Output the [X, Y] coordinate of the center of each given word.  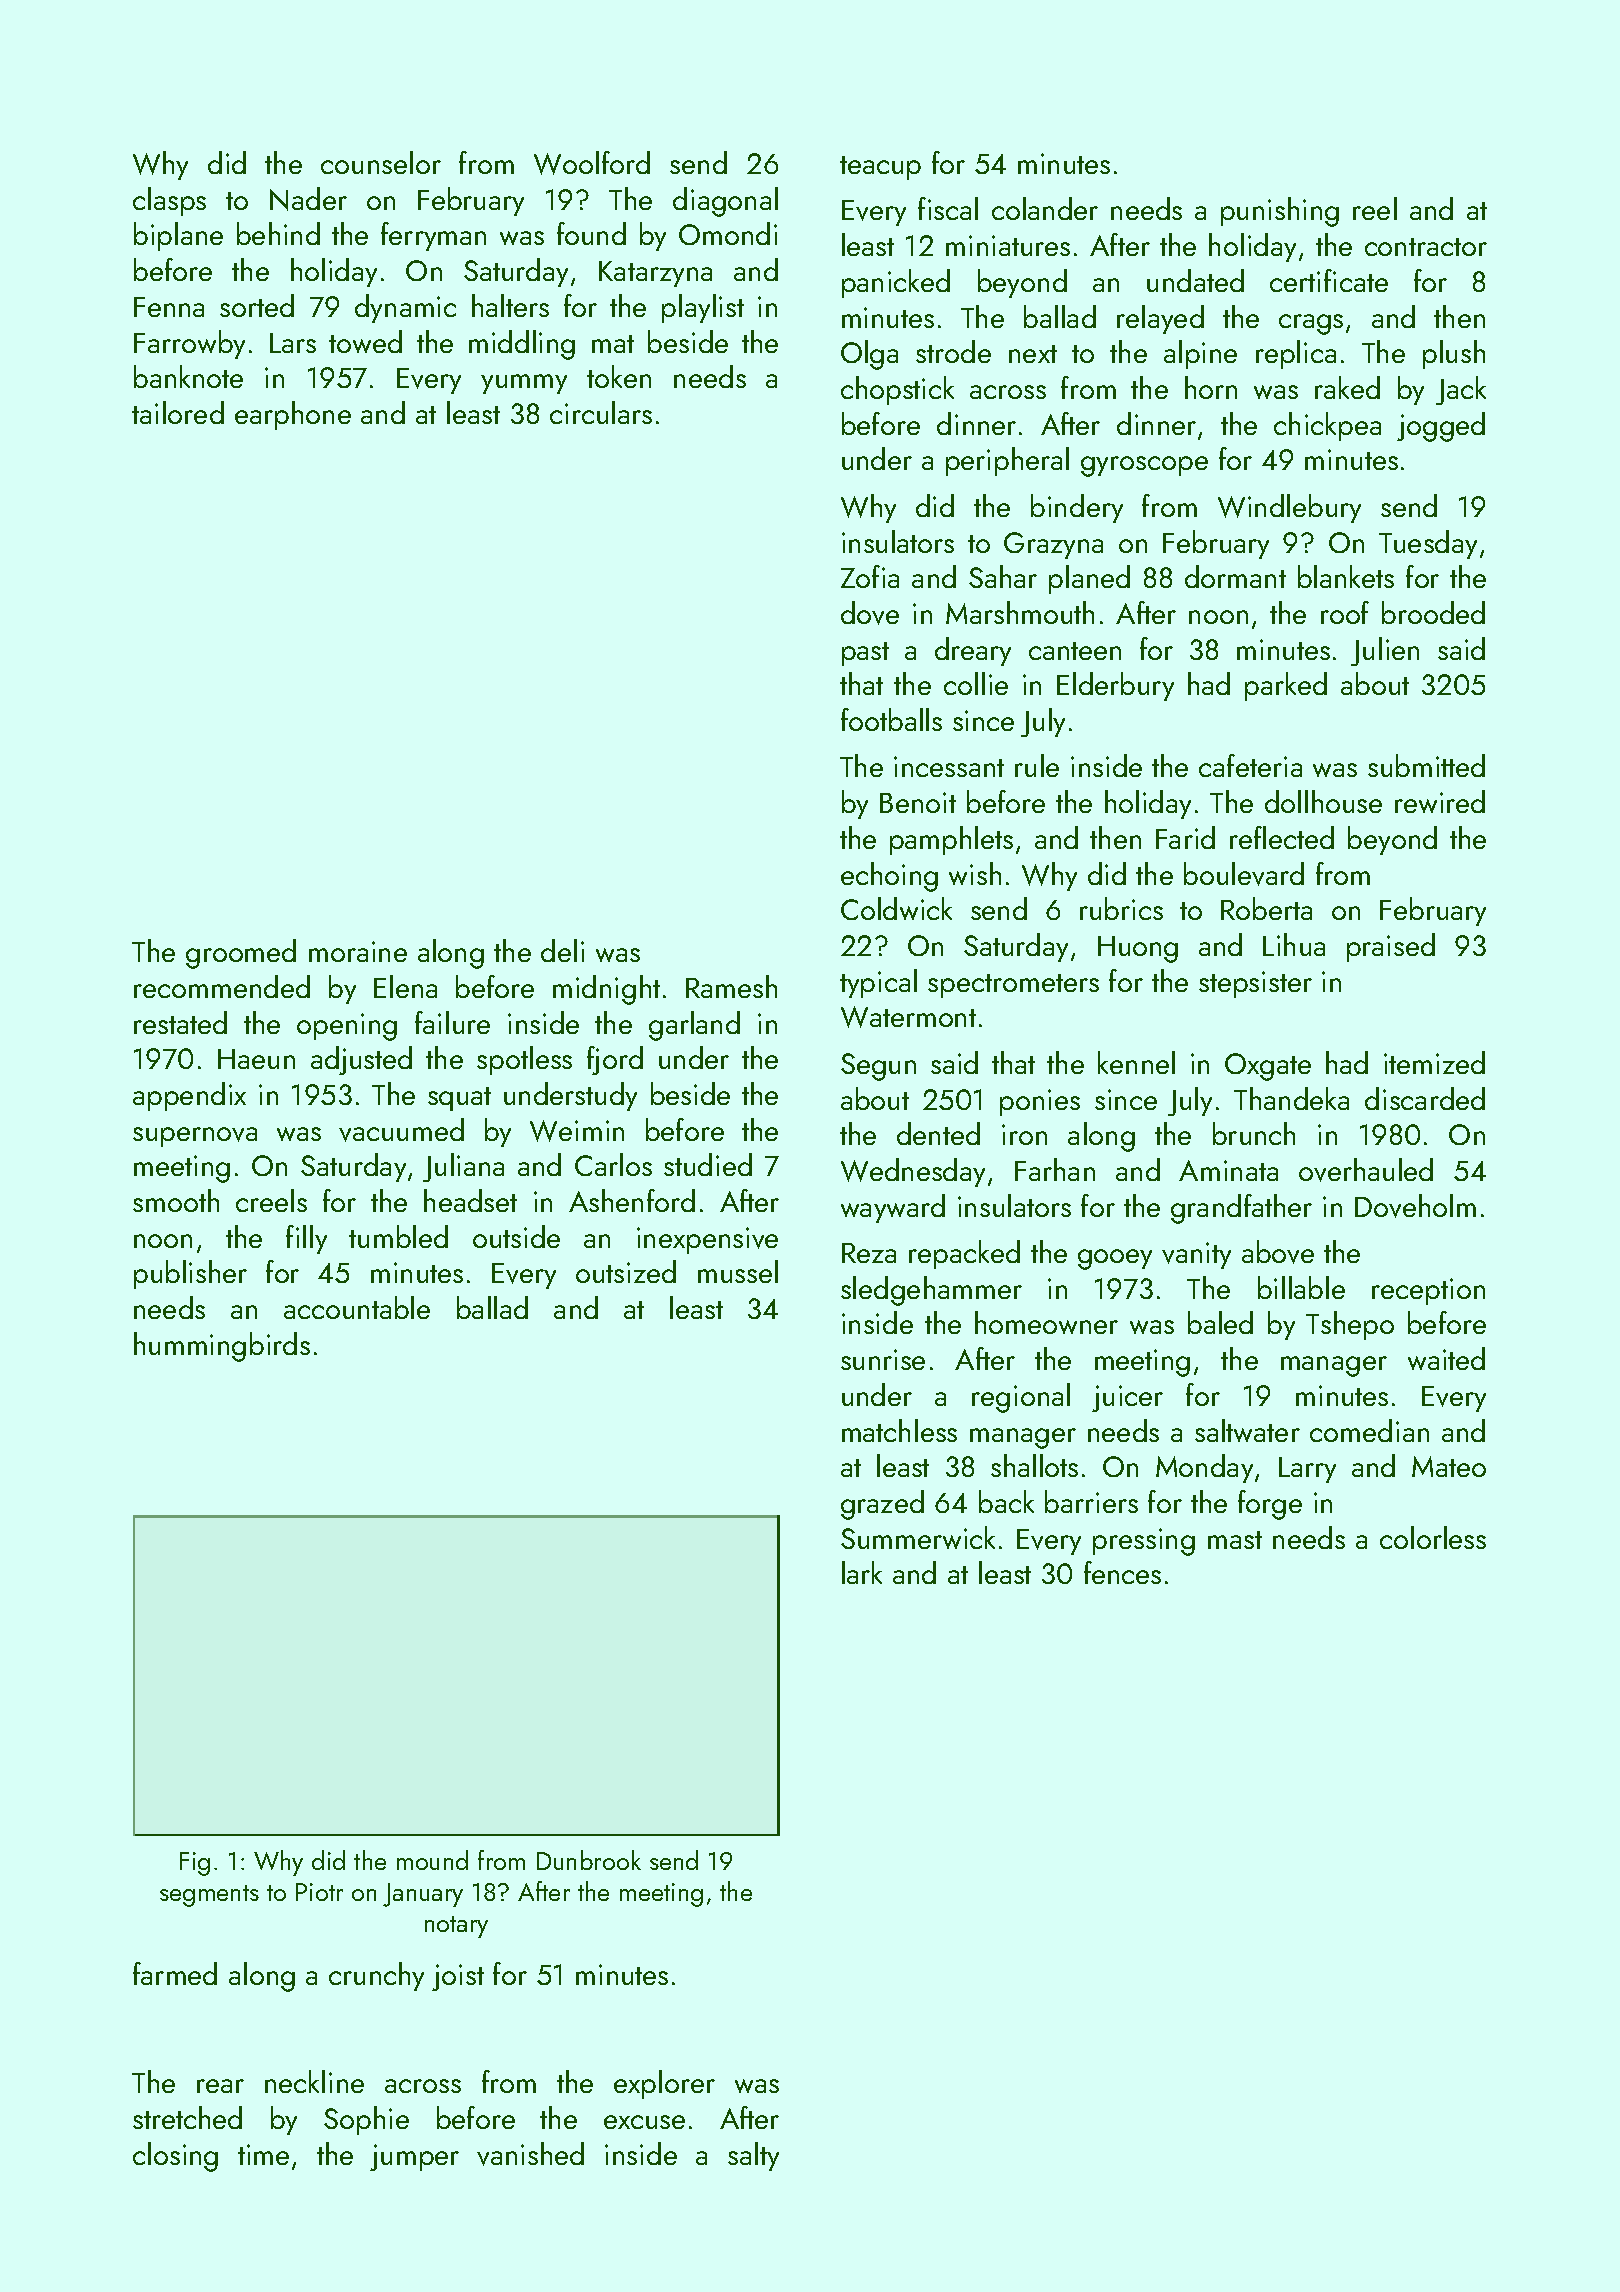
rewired [1440, 801]
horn [1211, 387]
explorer [664, 2084]
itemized [1434, 1062]
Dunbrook [589, 1860]
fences [1122, 1572]
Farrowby [189, 344]
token [619, 376]
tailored [178, 412]
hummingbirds [222, 1347]
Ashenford [632, 1200]
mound [432, 1860]
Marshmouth [1020, 612]
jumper [414, 2157]
